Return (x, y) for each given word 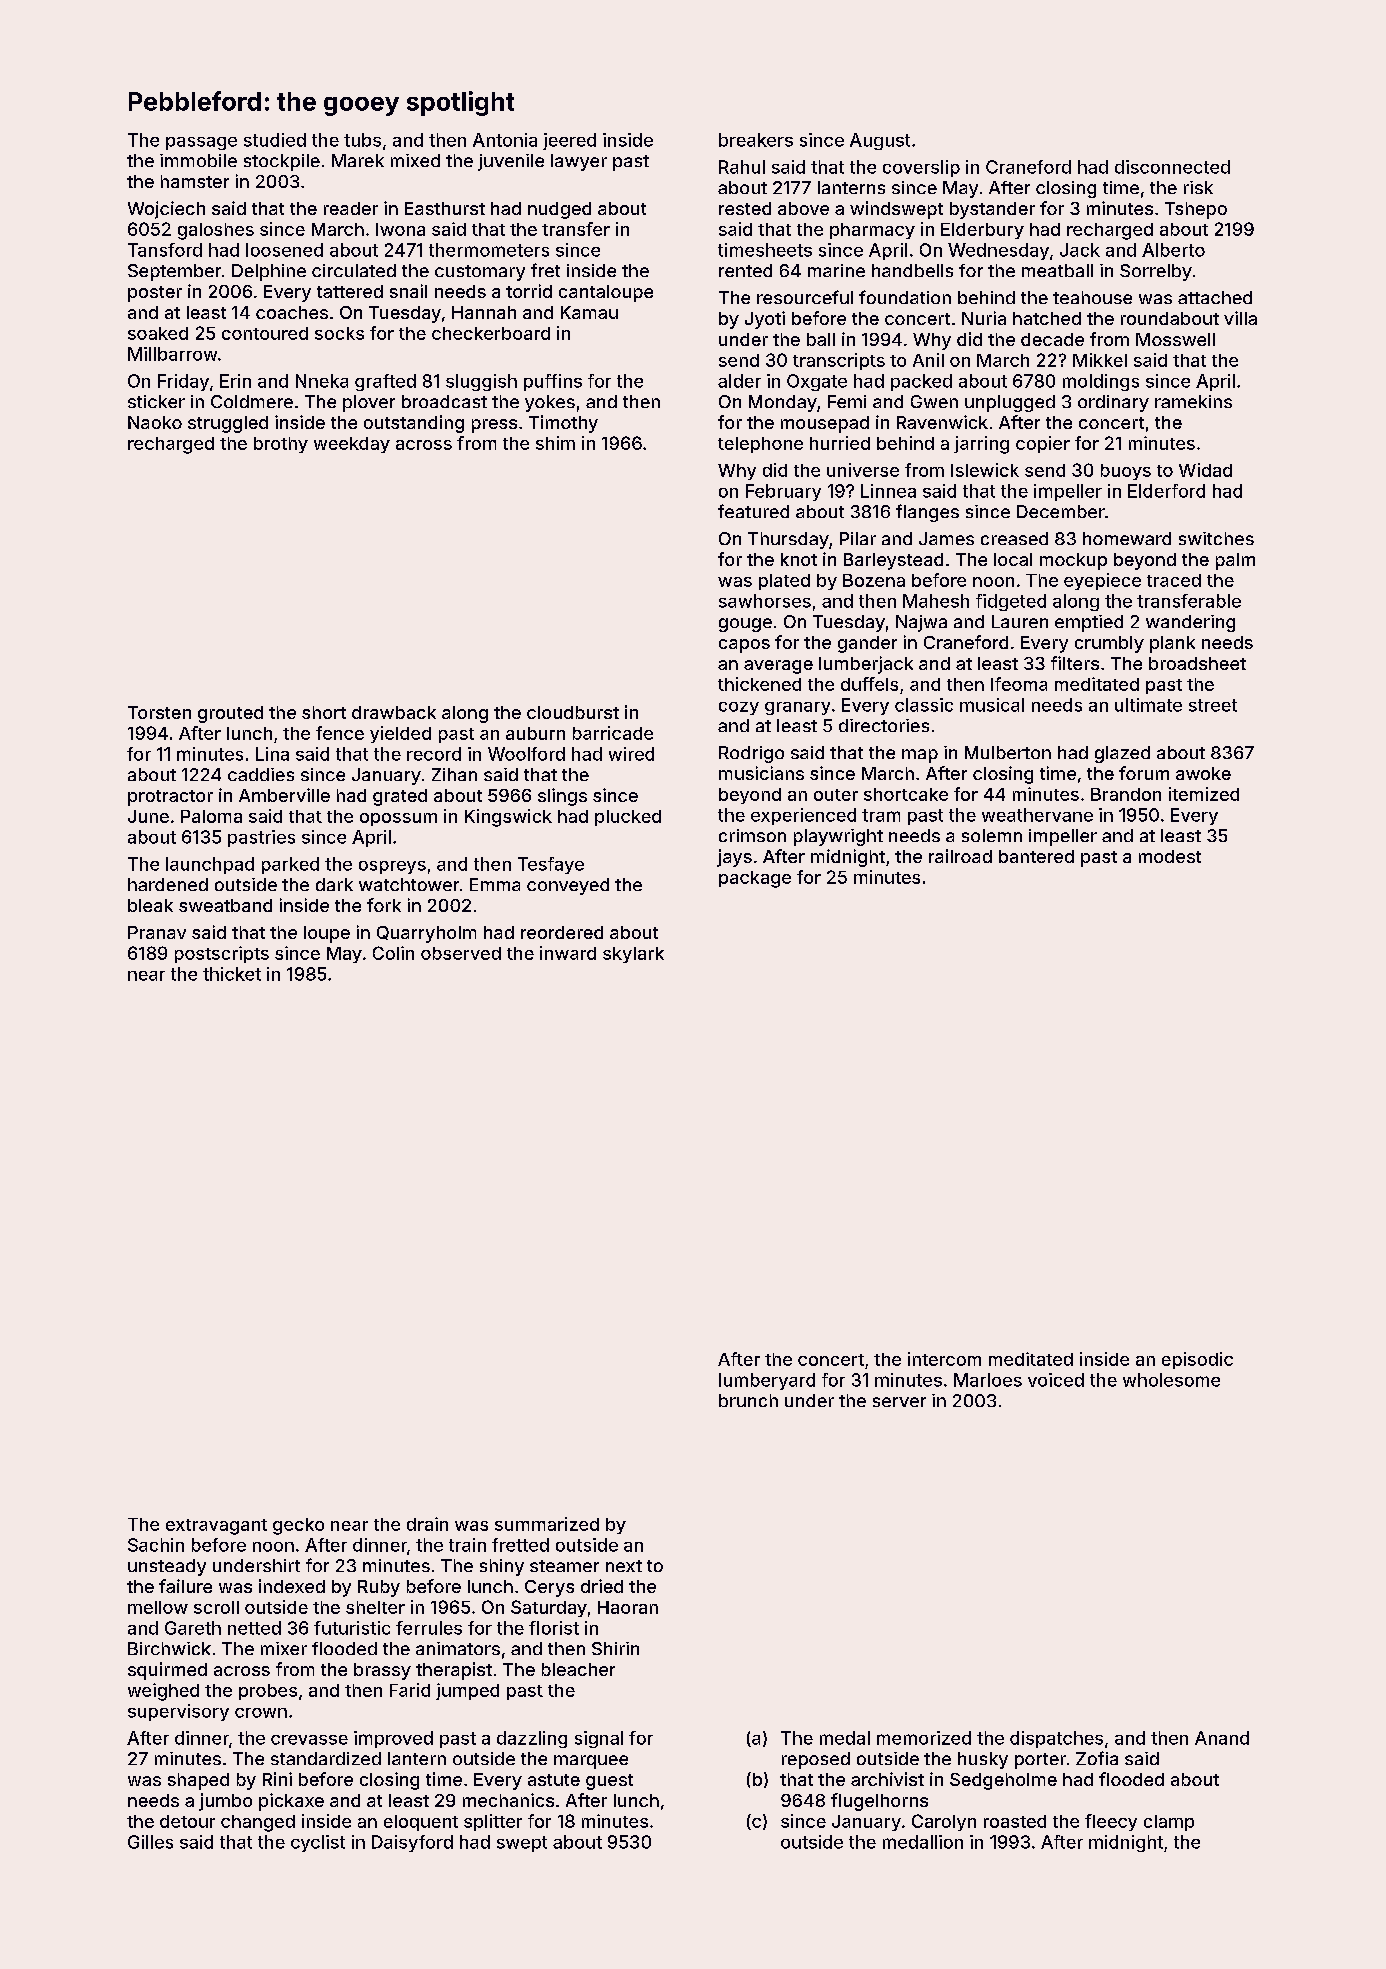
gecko (298, 1526)
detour (187, 1821)
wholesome (1171, 1380)
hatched (1047, 318)
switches (1216, 538)
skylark (633, 955)
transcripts (839, 361)
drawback (394, 712)
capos (744, 646)
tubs (362, 140)
